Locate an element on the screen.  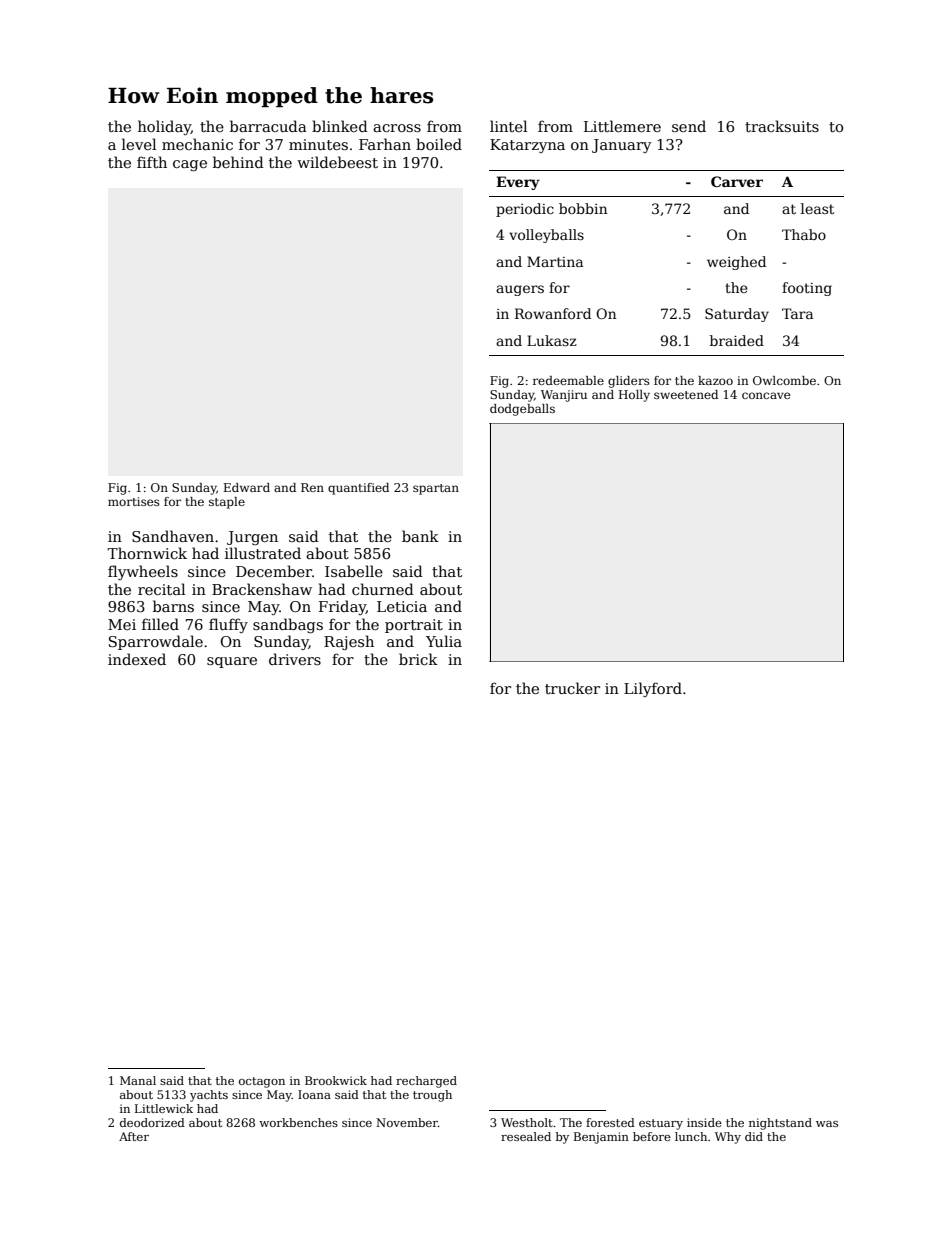
barracuda is located at coordinates (268, 126).
